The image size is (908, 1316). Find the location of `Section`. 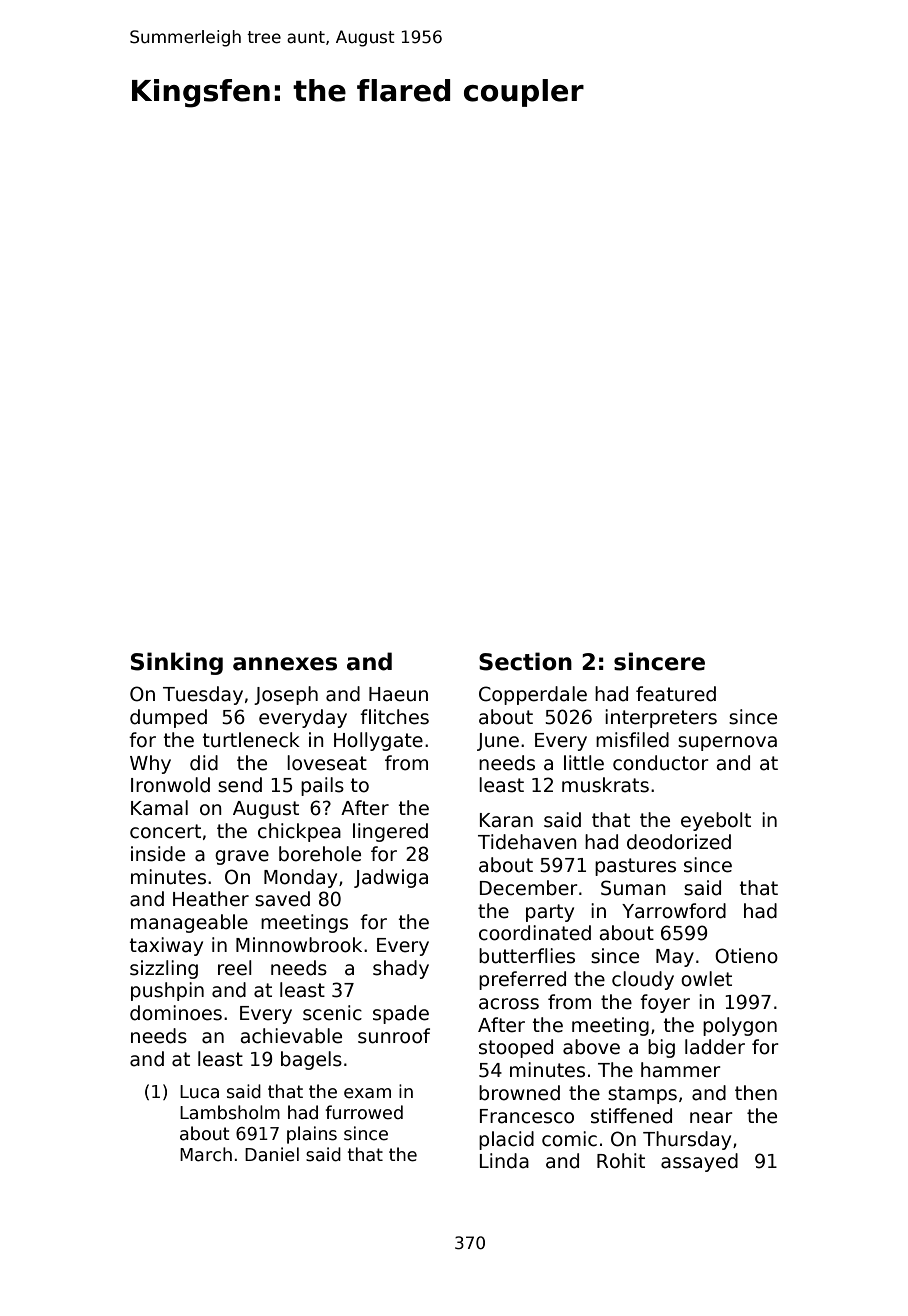

Section is located at coordinates (525, 661).
